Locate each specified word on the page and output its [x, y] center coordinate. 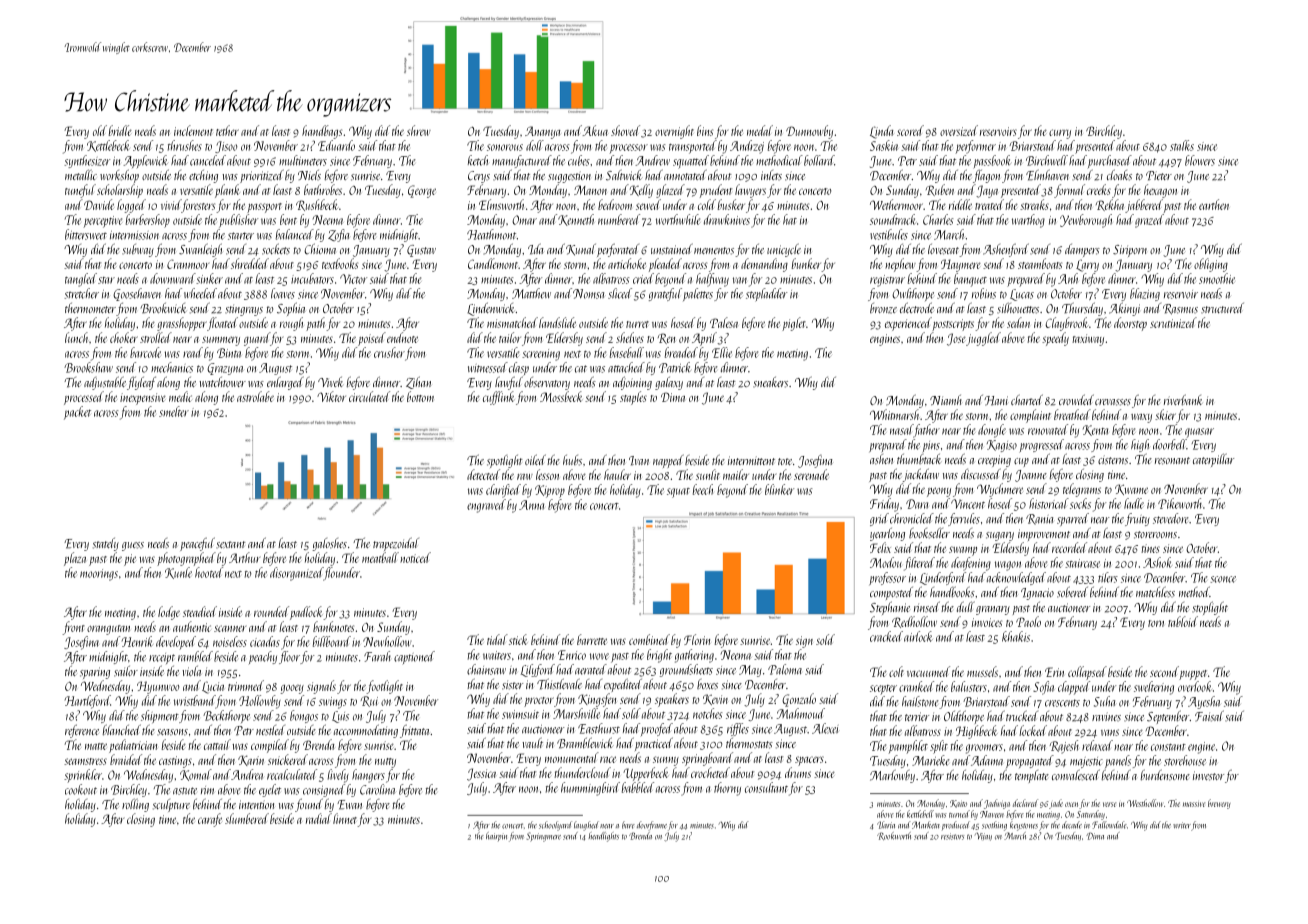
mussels [982, 671]
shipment [160, 716]
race [608, 759]
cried [643, 278]
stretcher [81, 293]
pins [931, 446]
